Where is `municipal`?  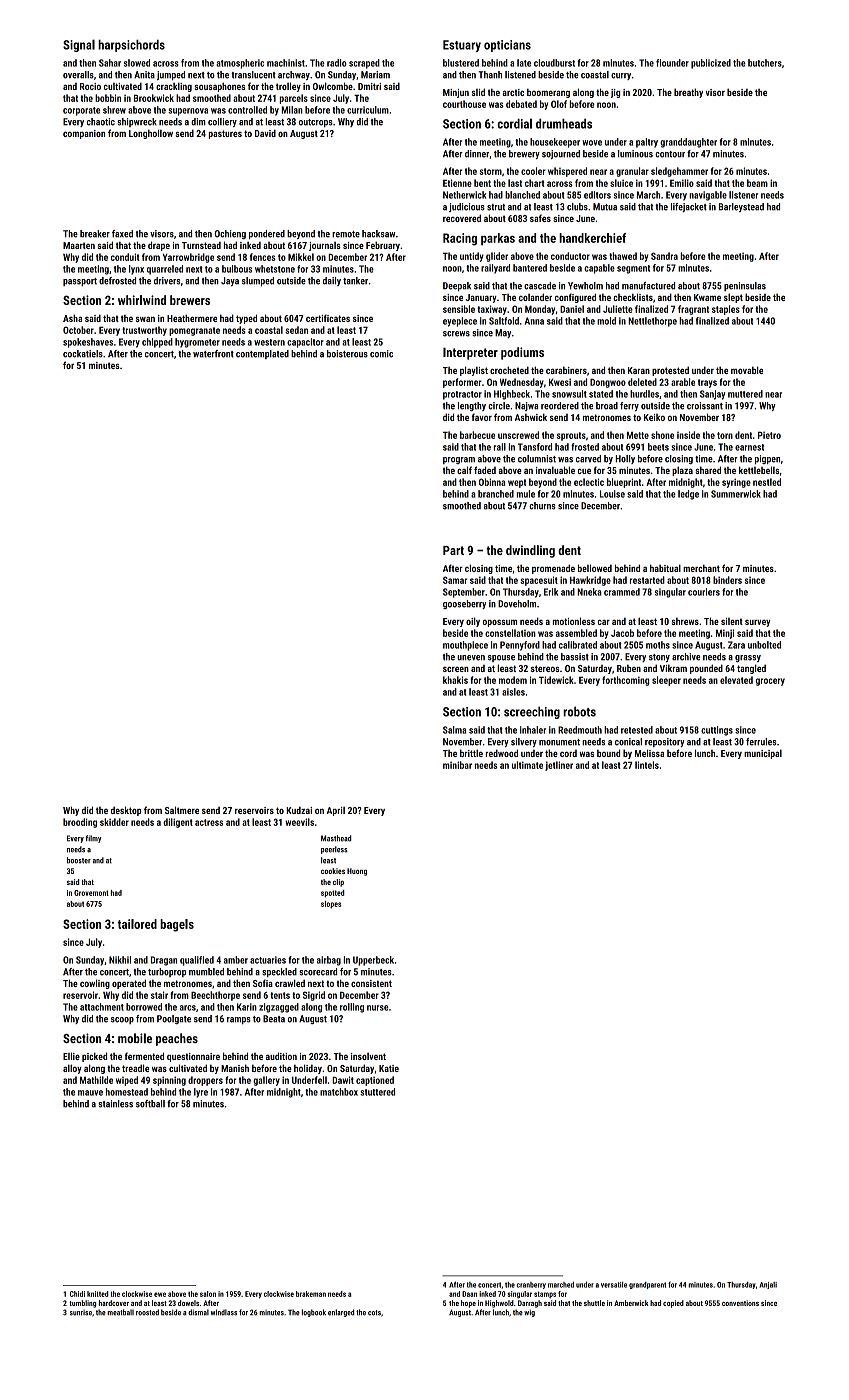 municipal is located at coordinates (763, 754).
